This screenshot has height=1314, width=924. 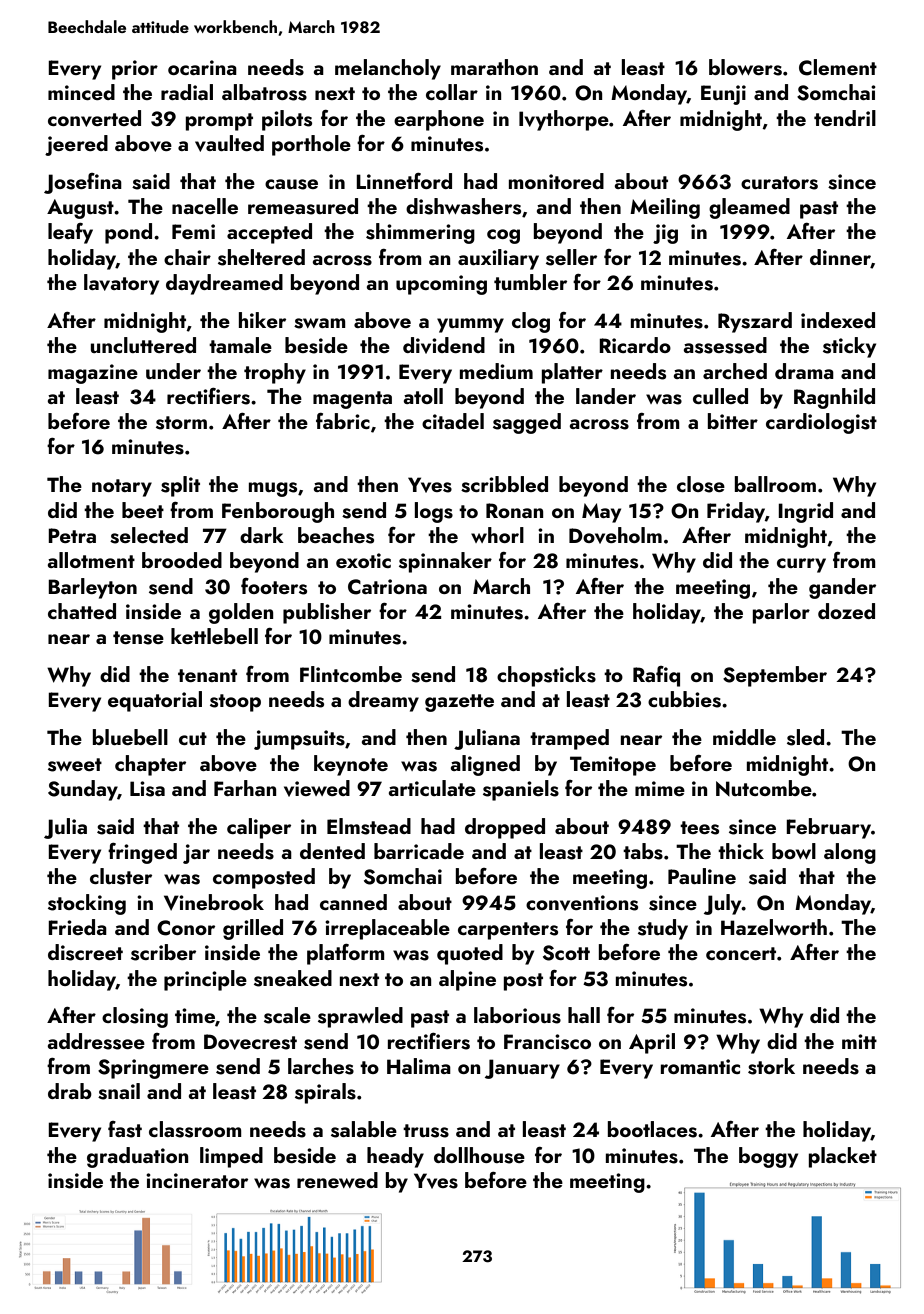 What do you see at coordinates (138, 1157) in the screenshot?
I see `graduation` at bounding box center [138, 1157].
